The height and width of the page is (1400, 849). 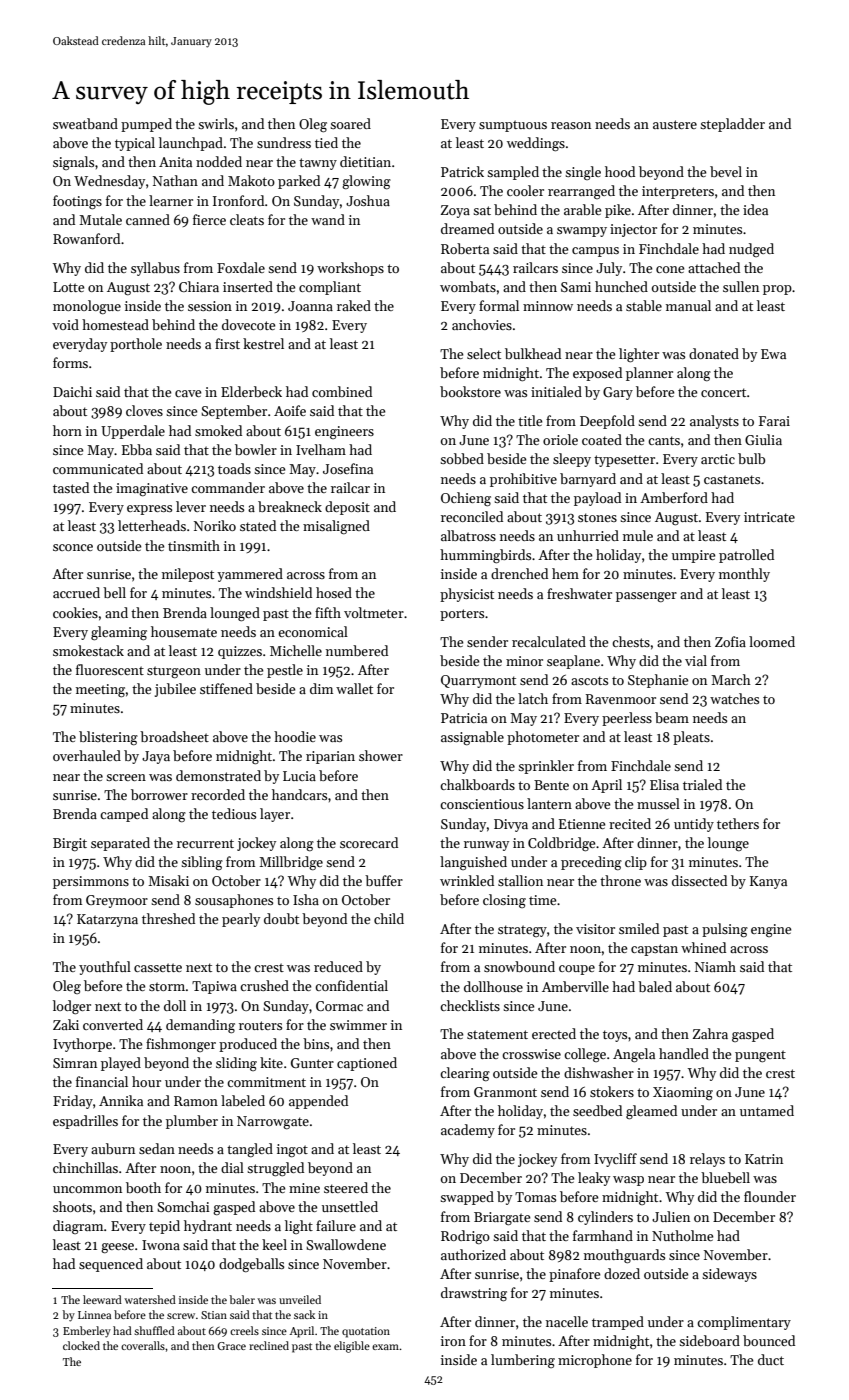 I want to click on baled, so click(x=655, y=986).
